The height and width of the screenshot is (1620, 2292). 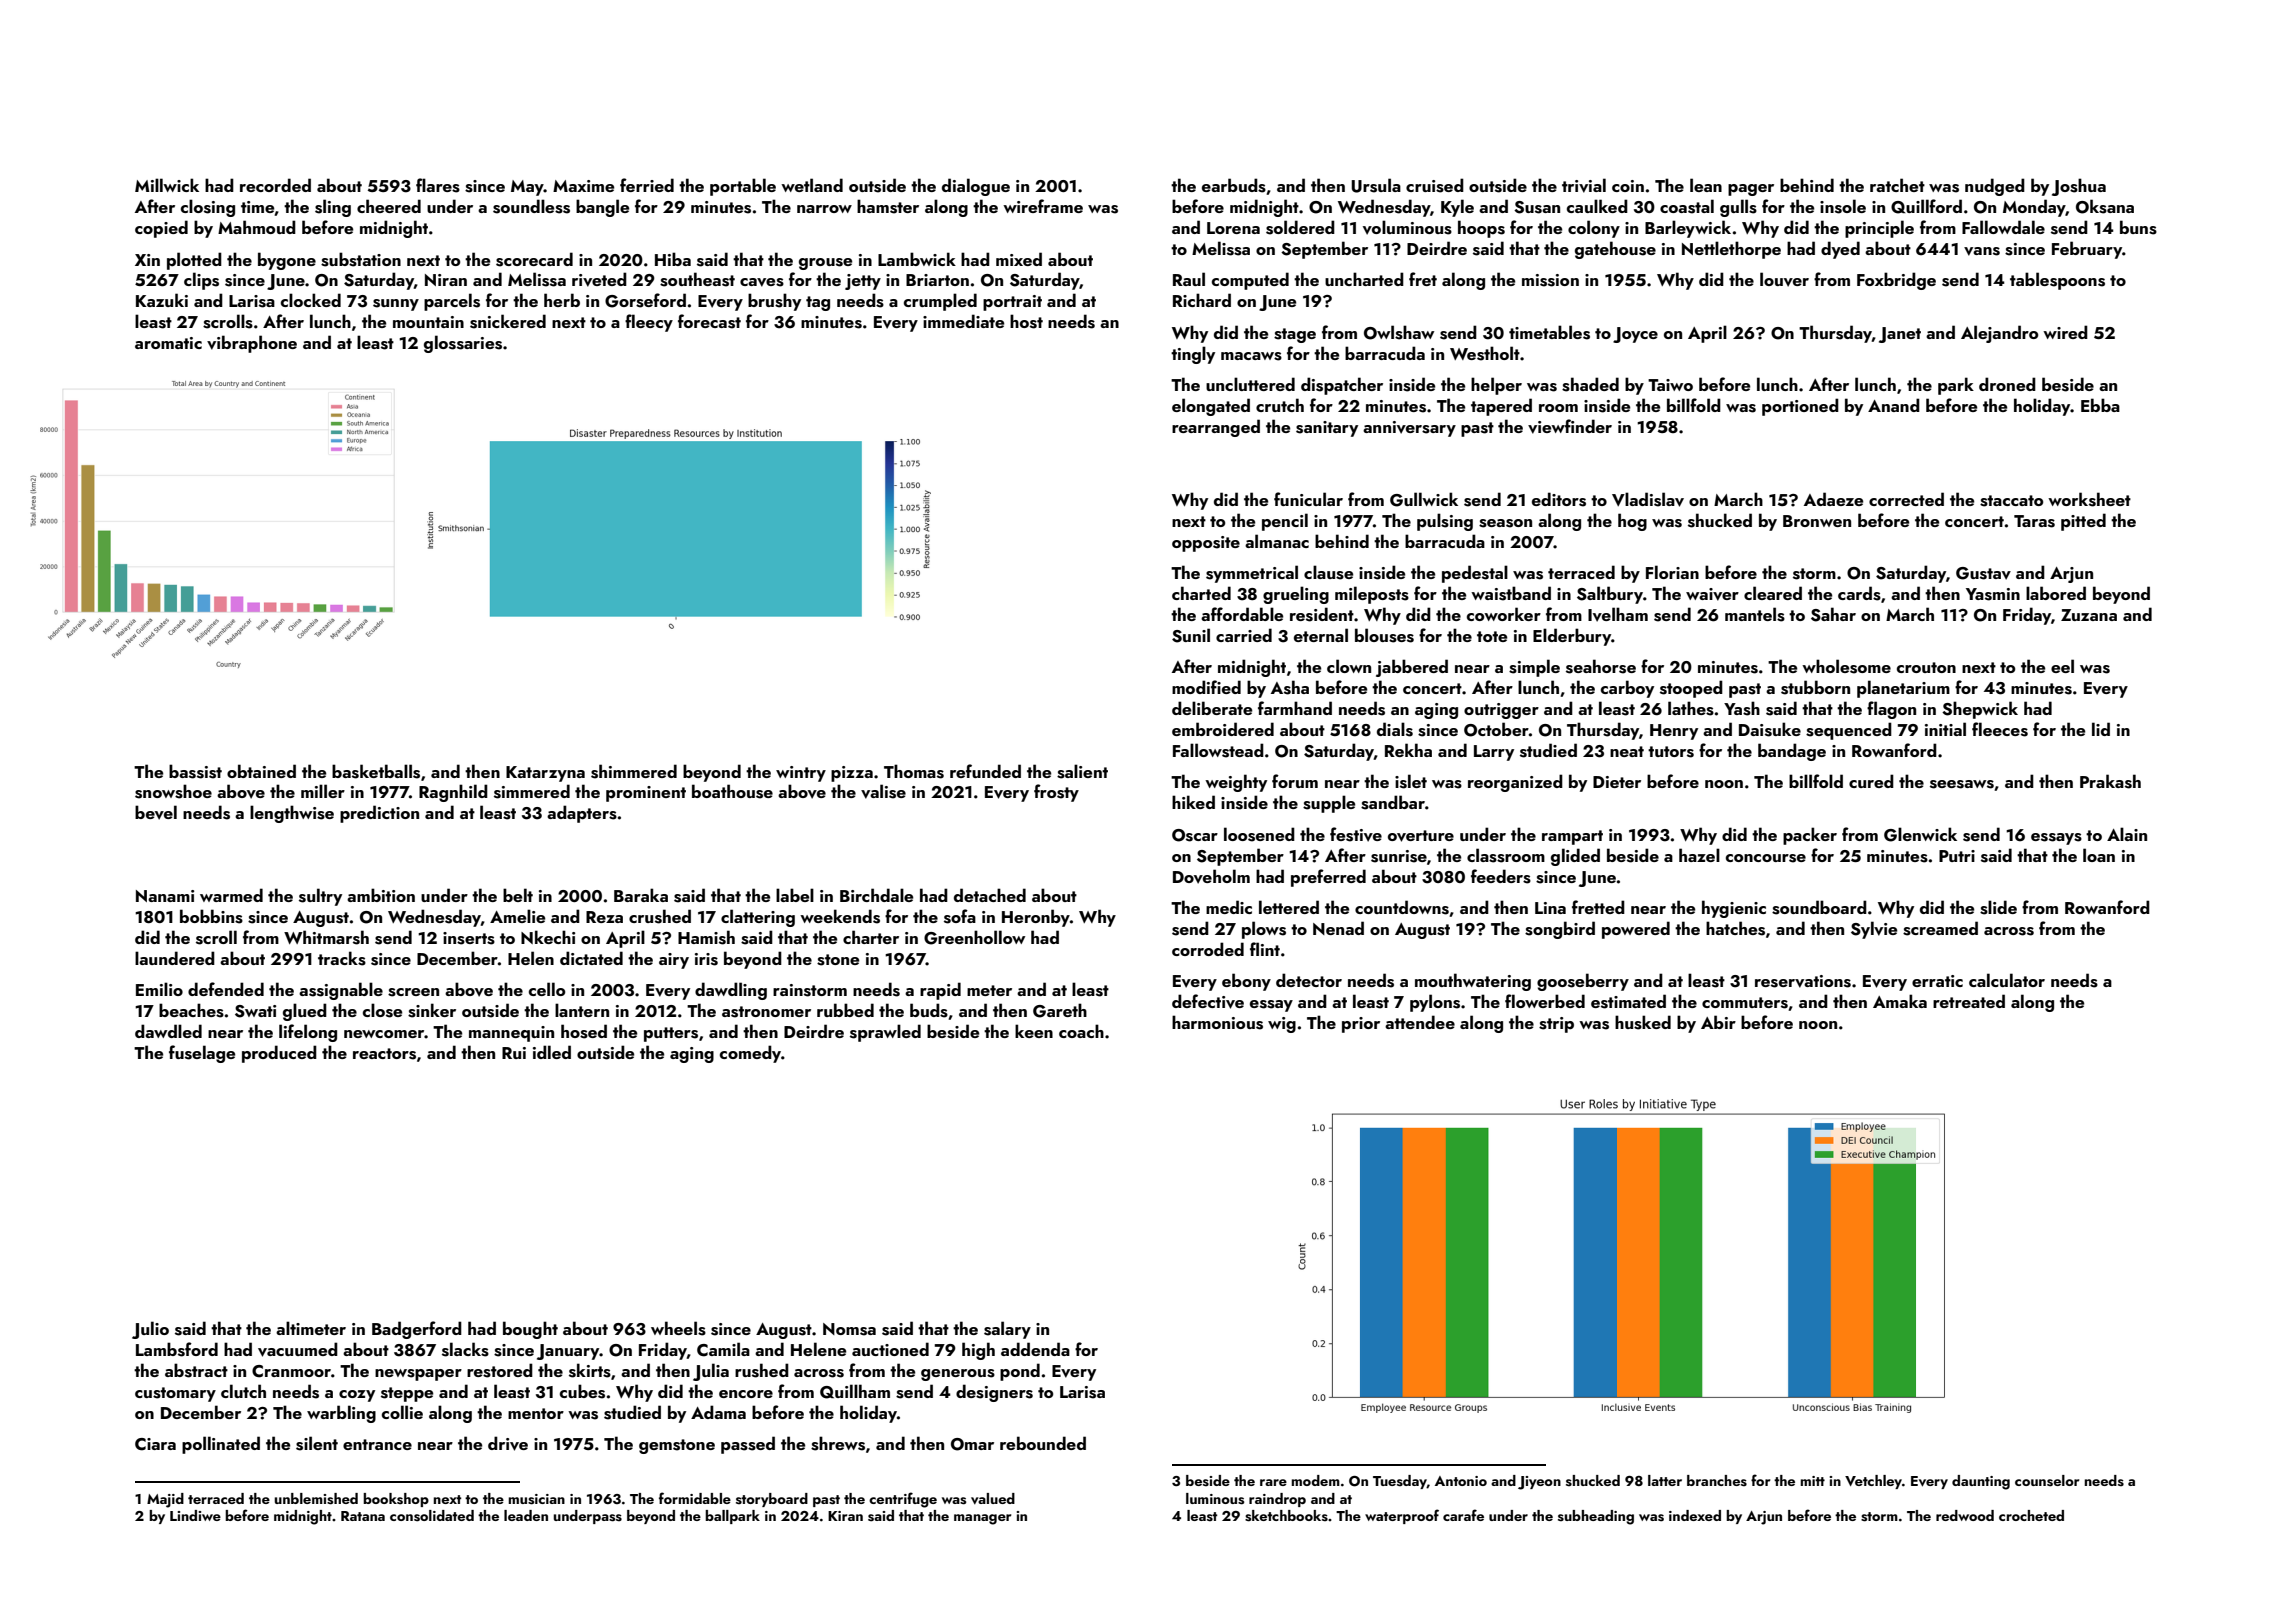 I want to click on screen, so click(x=413, y=992).
